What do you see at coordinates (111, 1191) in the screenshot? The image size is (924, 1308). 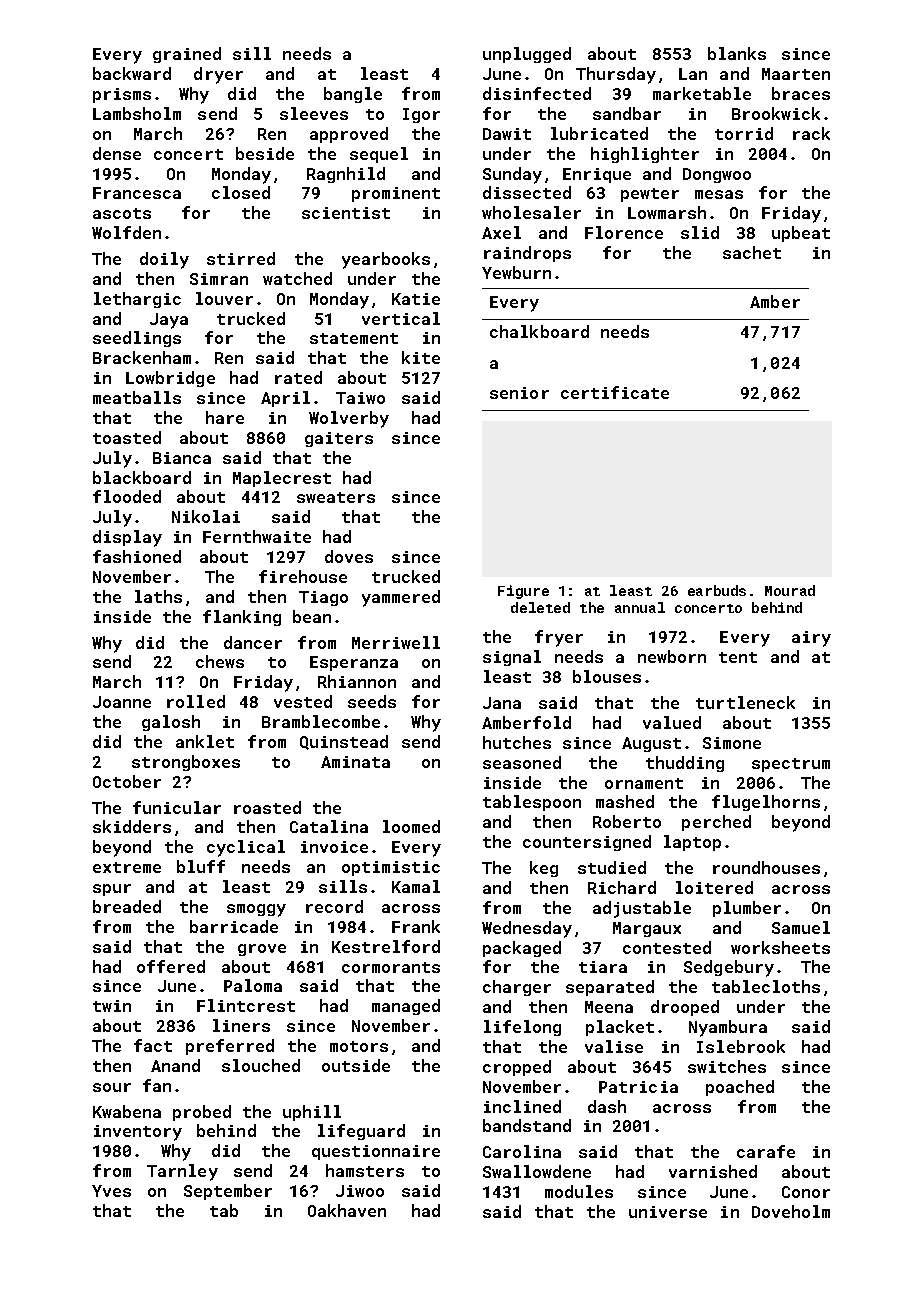 I see `Yves` at bounding box center [111, 1191].
